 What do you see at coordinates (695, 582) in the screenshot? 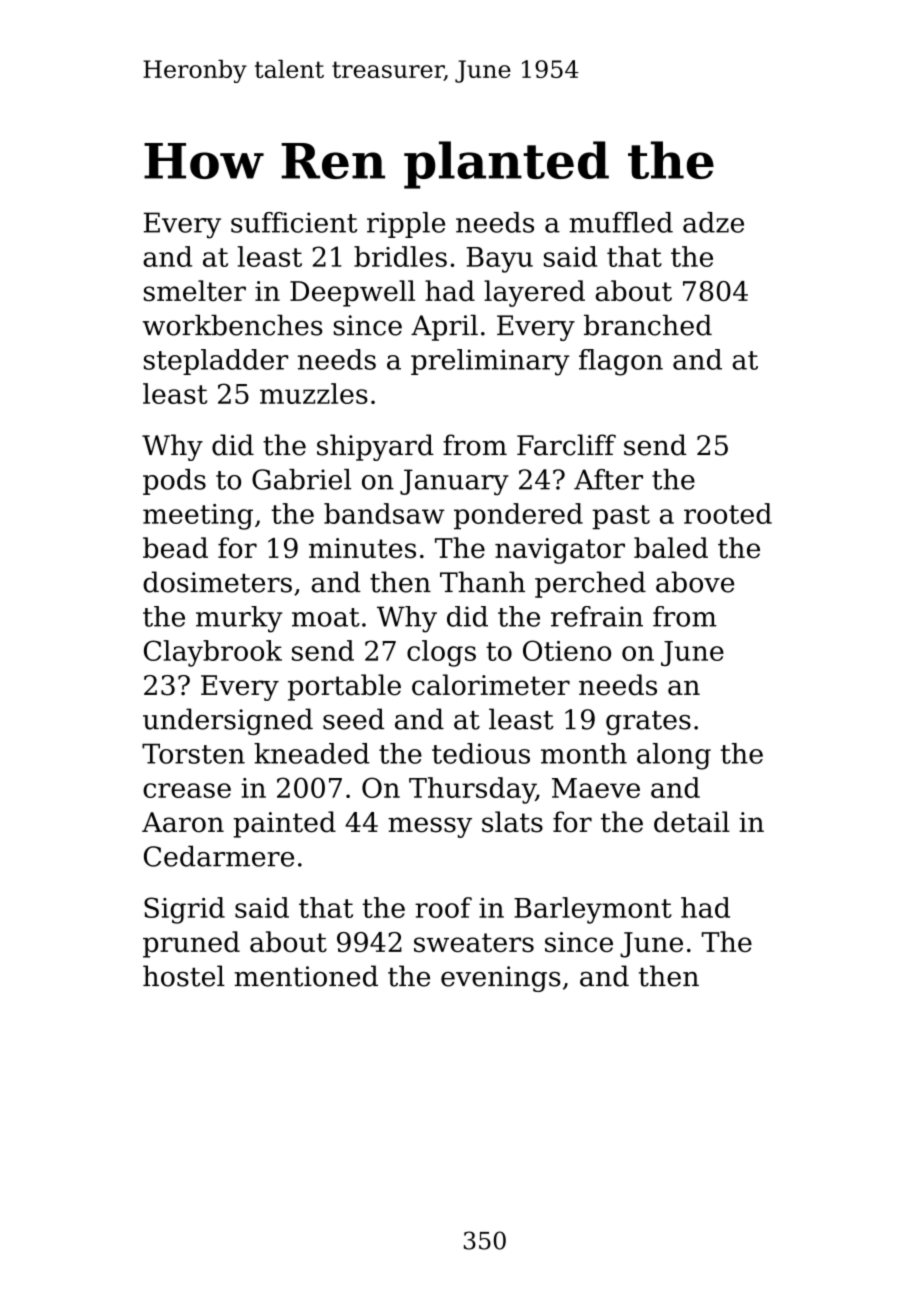
I see `above` at bounding box center [695, 582].
